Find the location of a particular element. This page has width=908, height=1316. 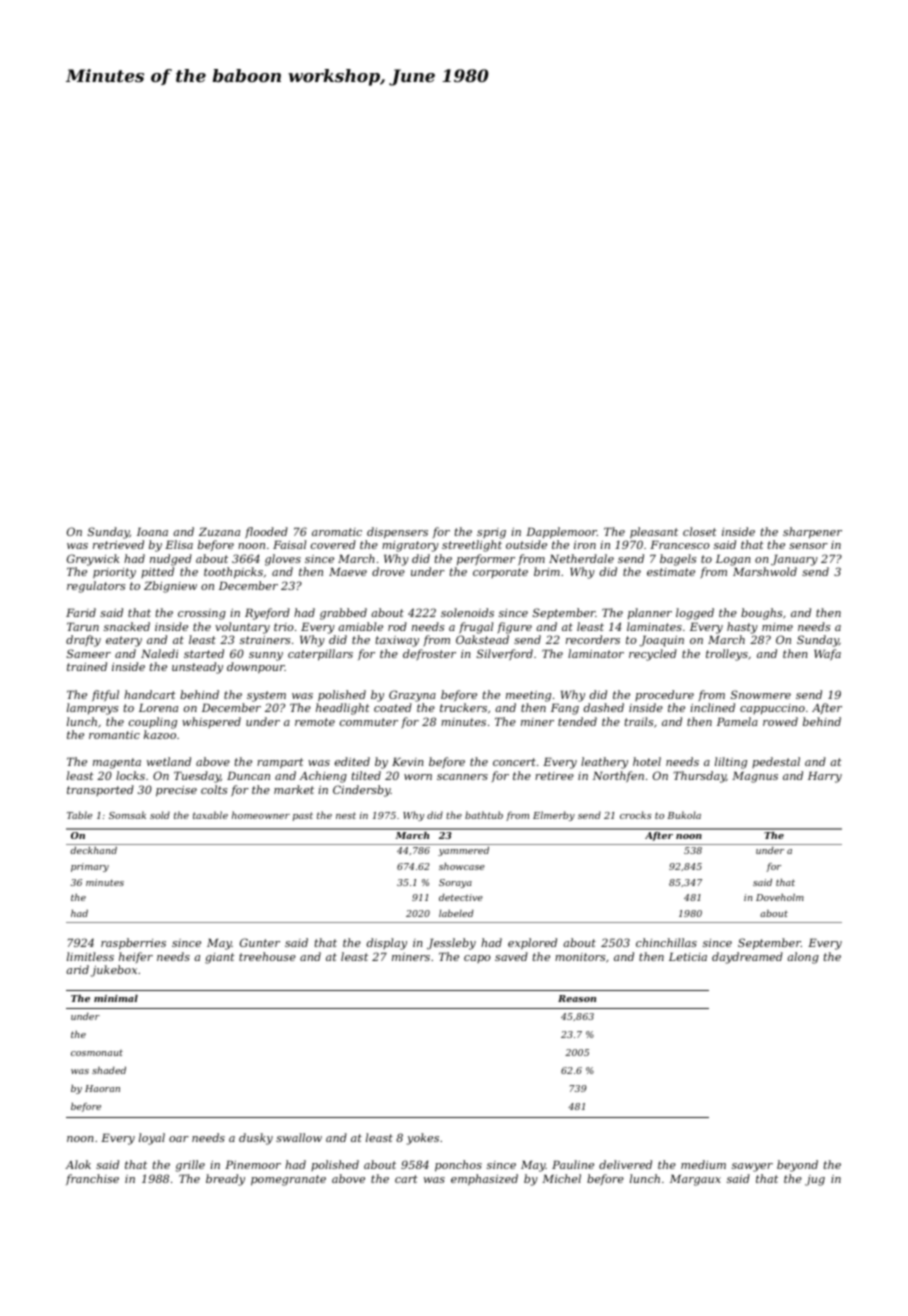

precise is located at coordinates (176, 791).
